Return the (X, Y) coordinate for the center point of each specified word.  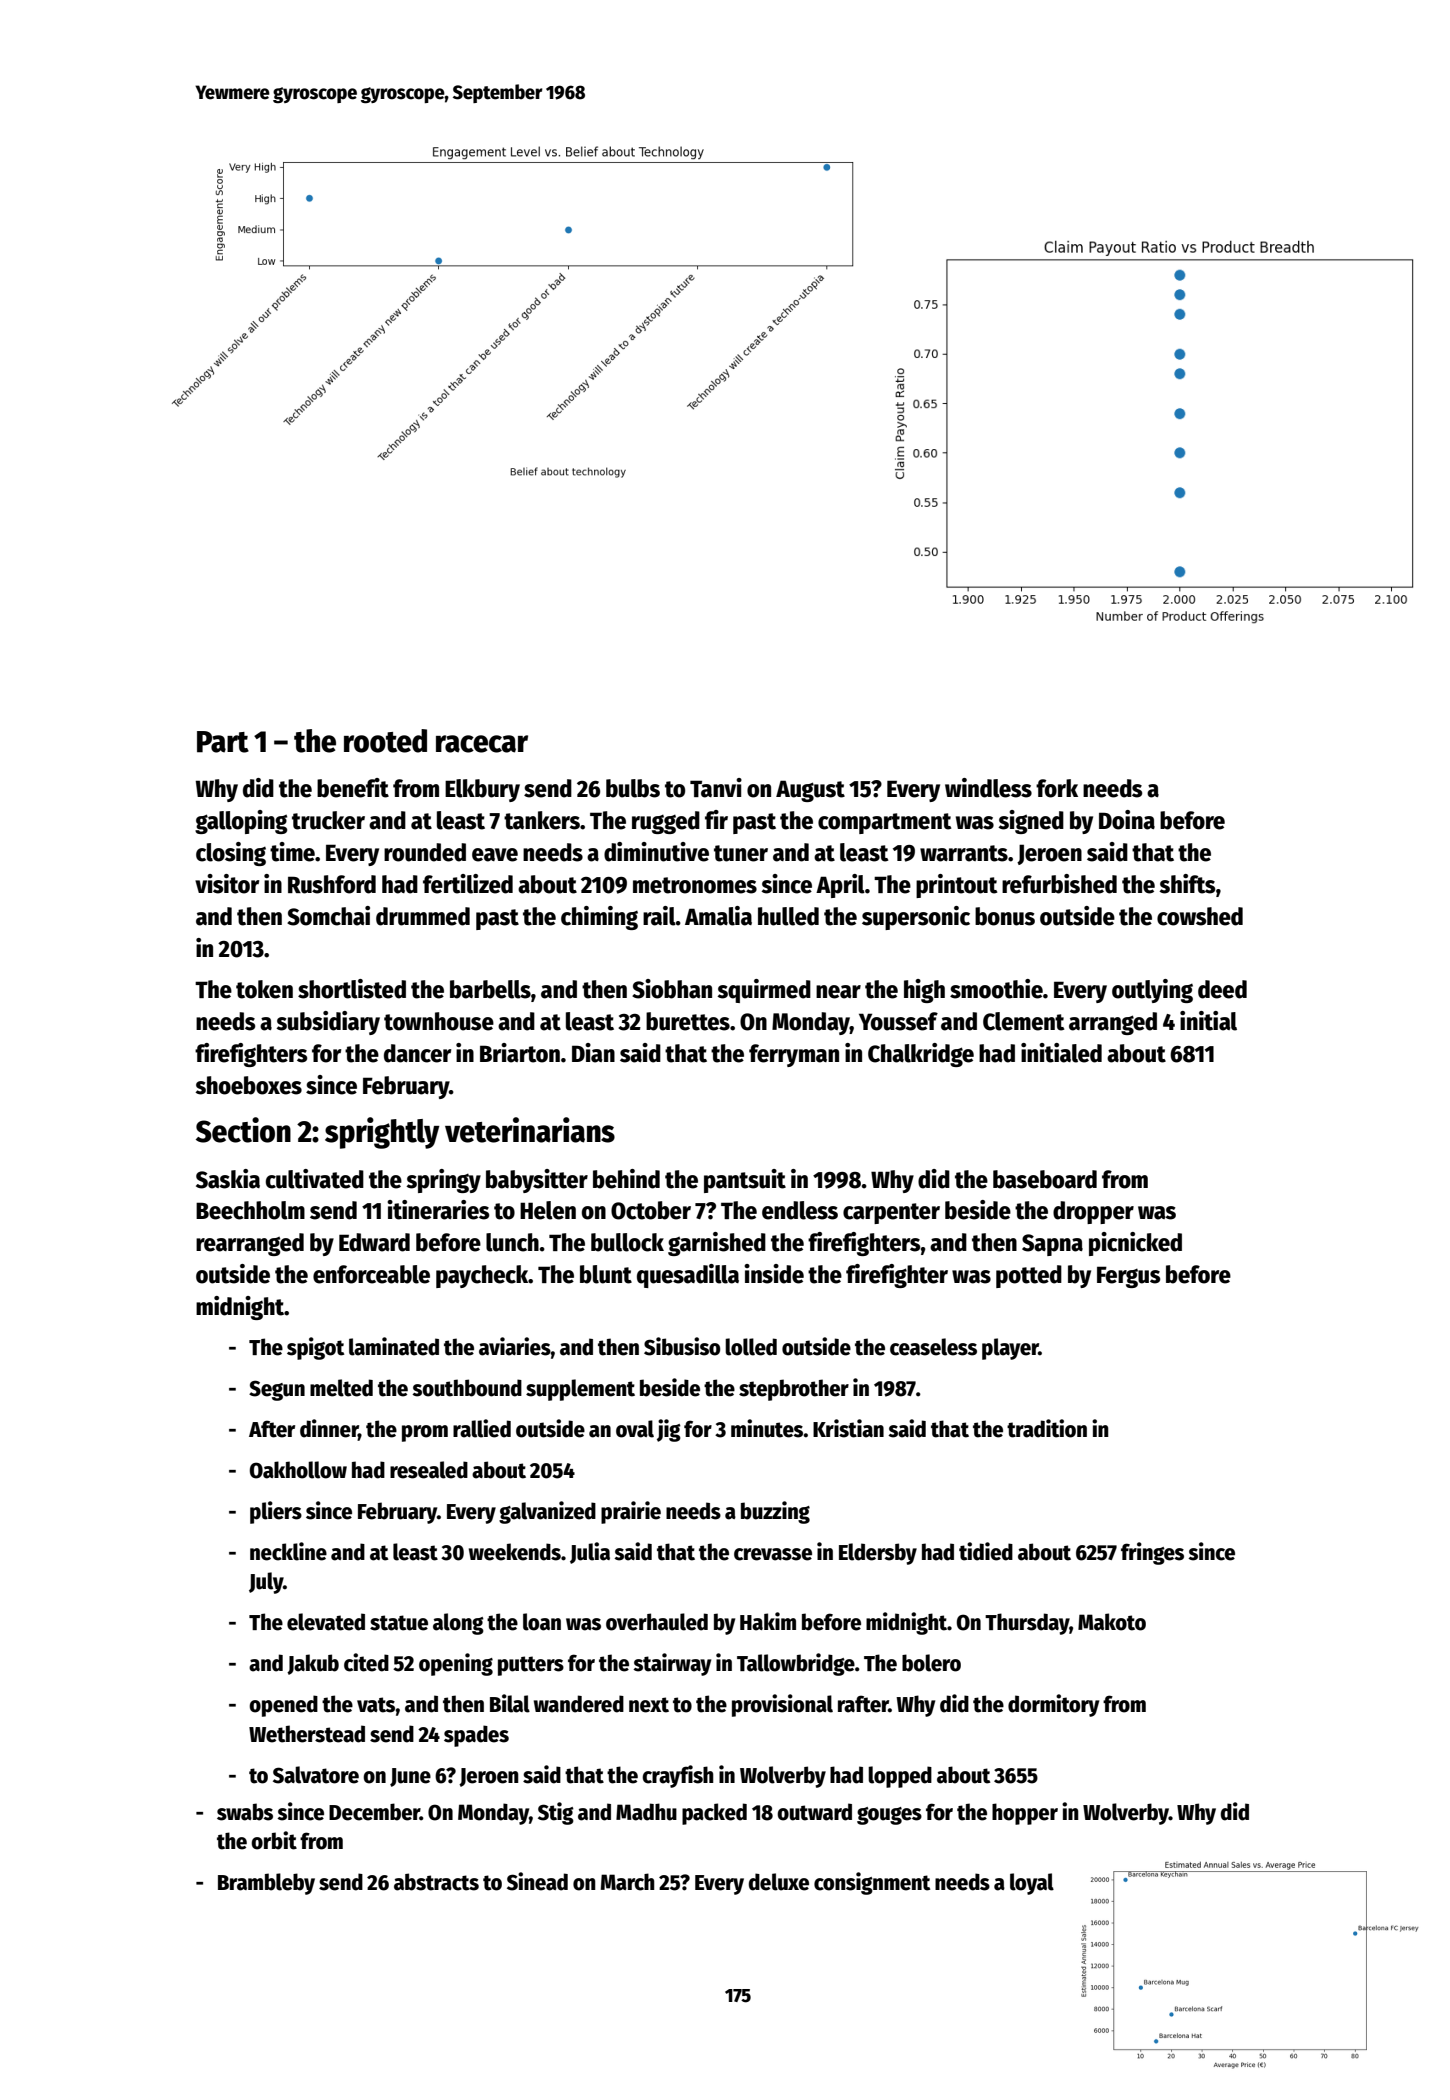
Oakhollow (298, 1470)
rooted (385, 741)
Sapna (1052, 1245)
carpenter (891, 1213)
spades (476, 1736)
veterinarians (530, 1130)
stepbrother (794, 1390)
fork (1057, 788)
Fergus (1128, 1277)
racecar (482, 744)
